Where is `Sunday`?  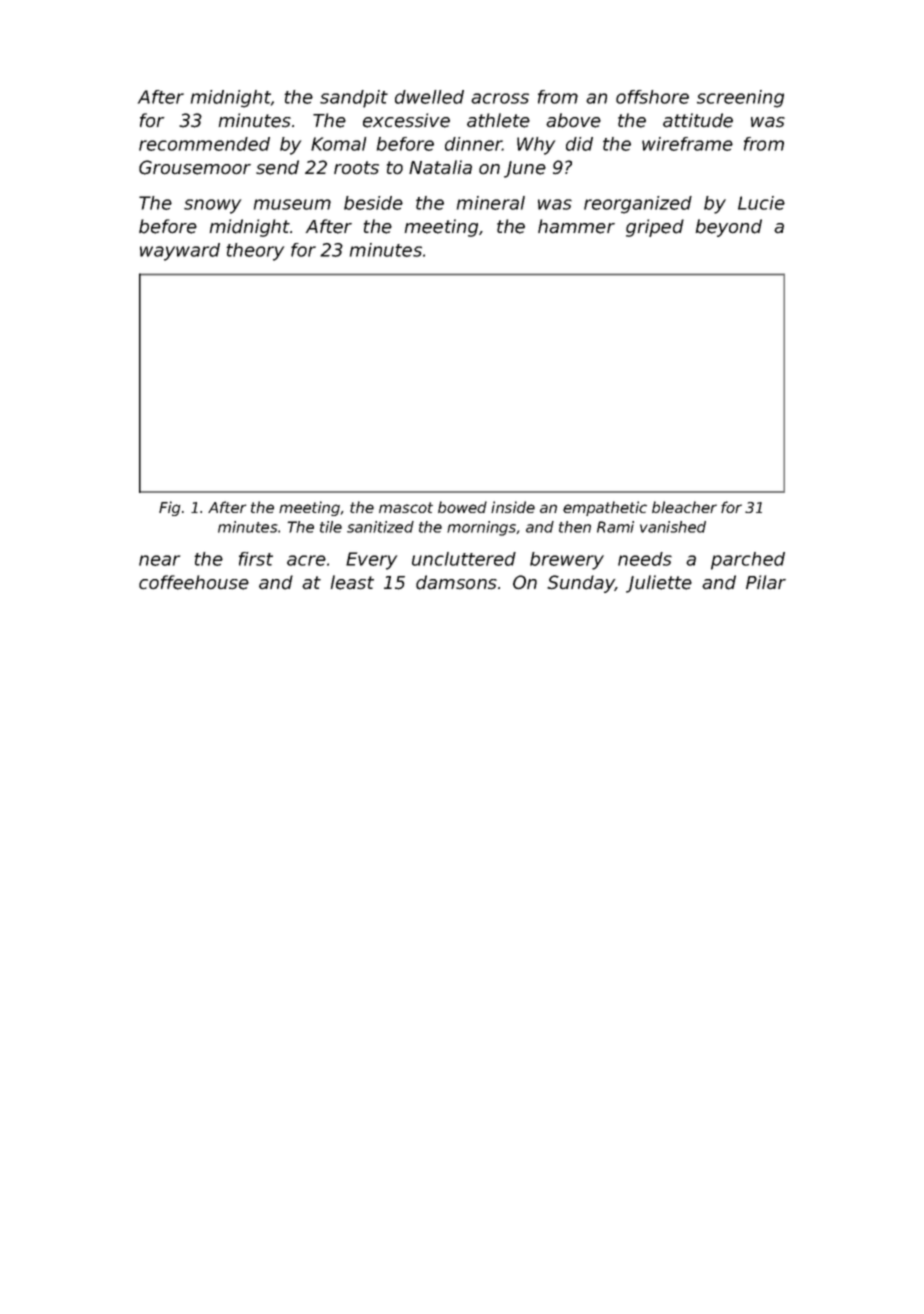
Sunday is located at coordinates (581, 584).
